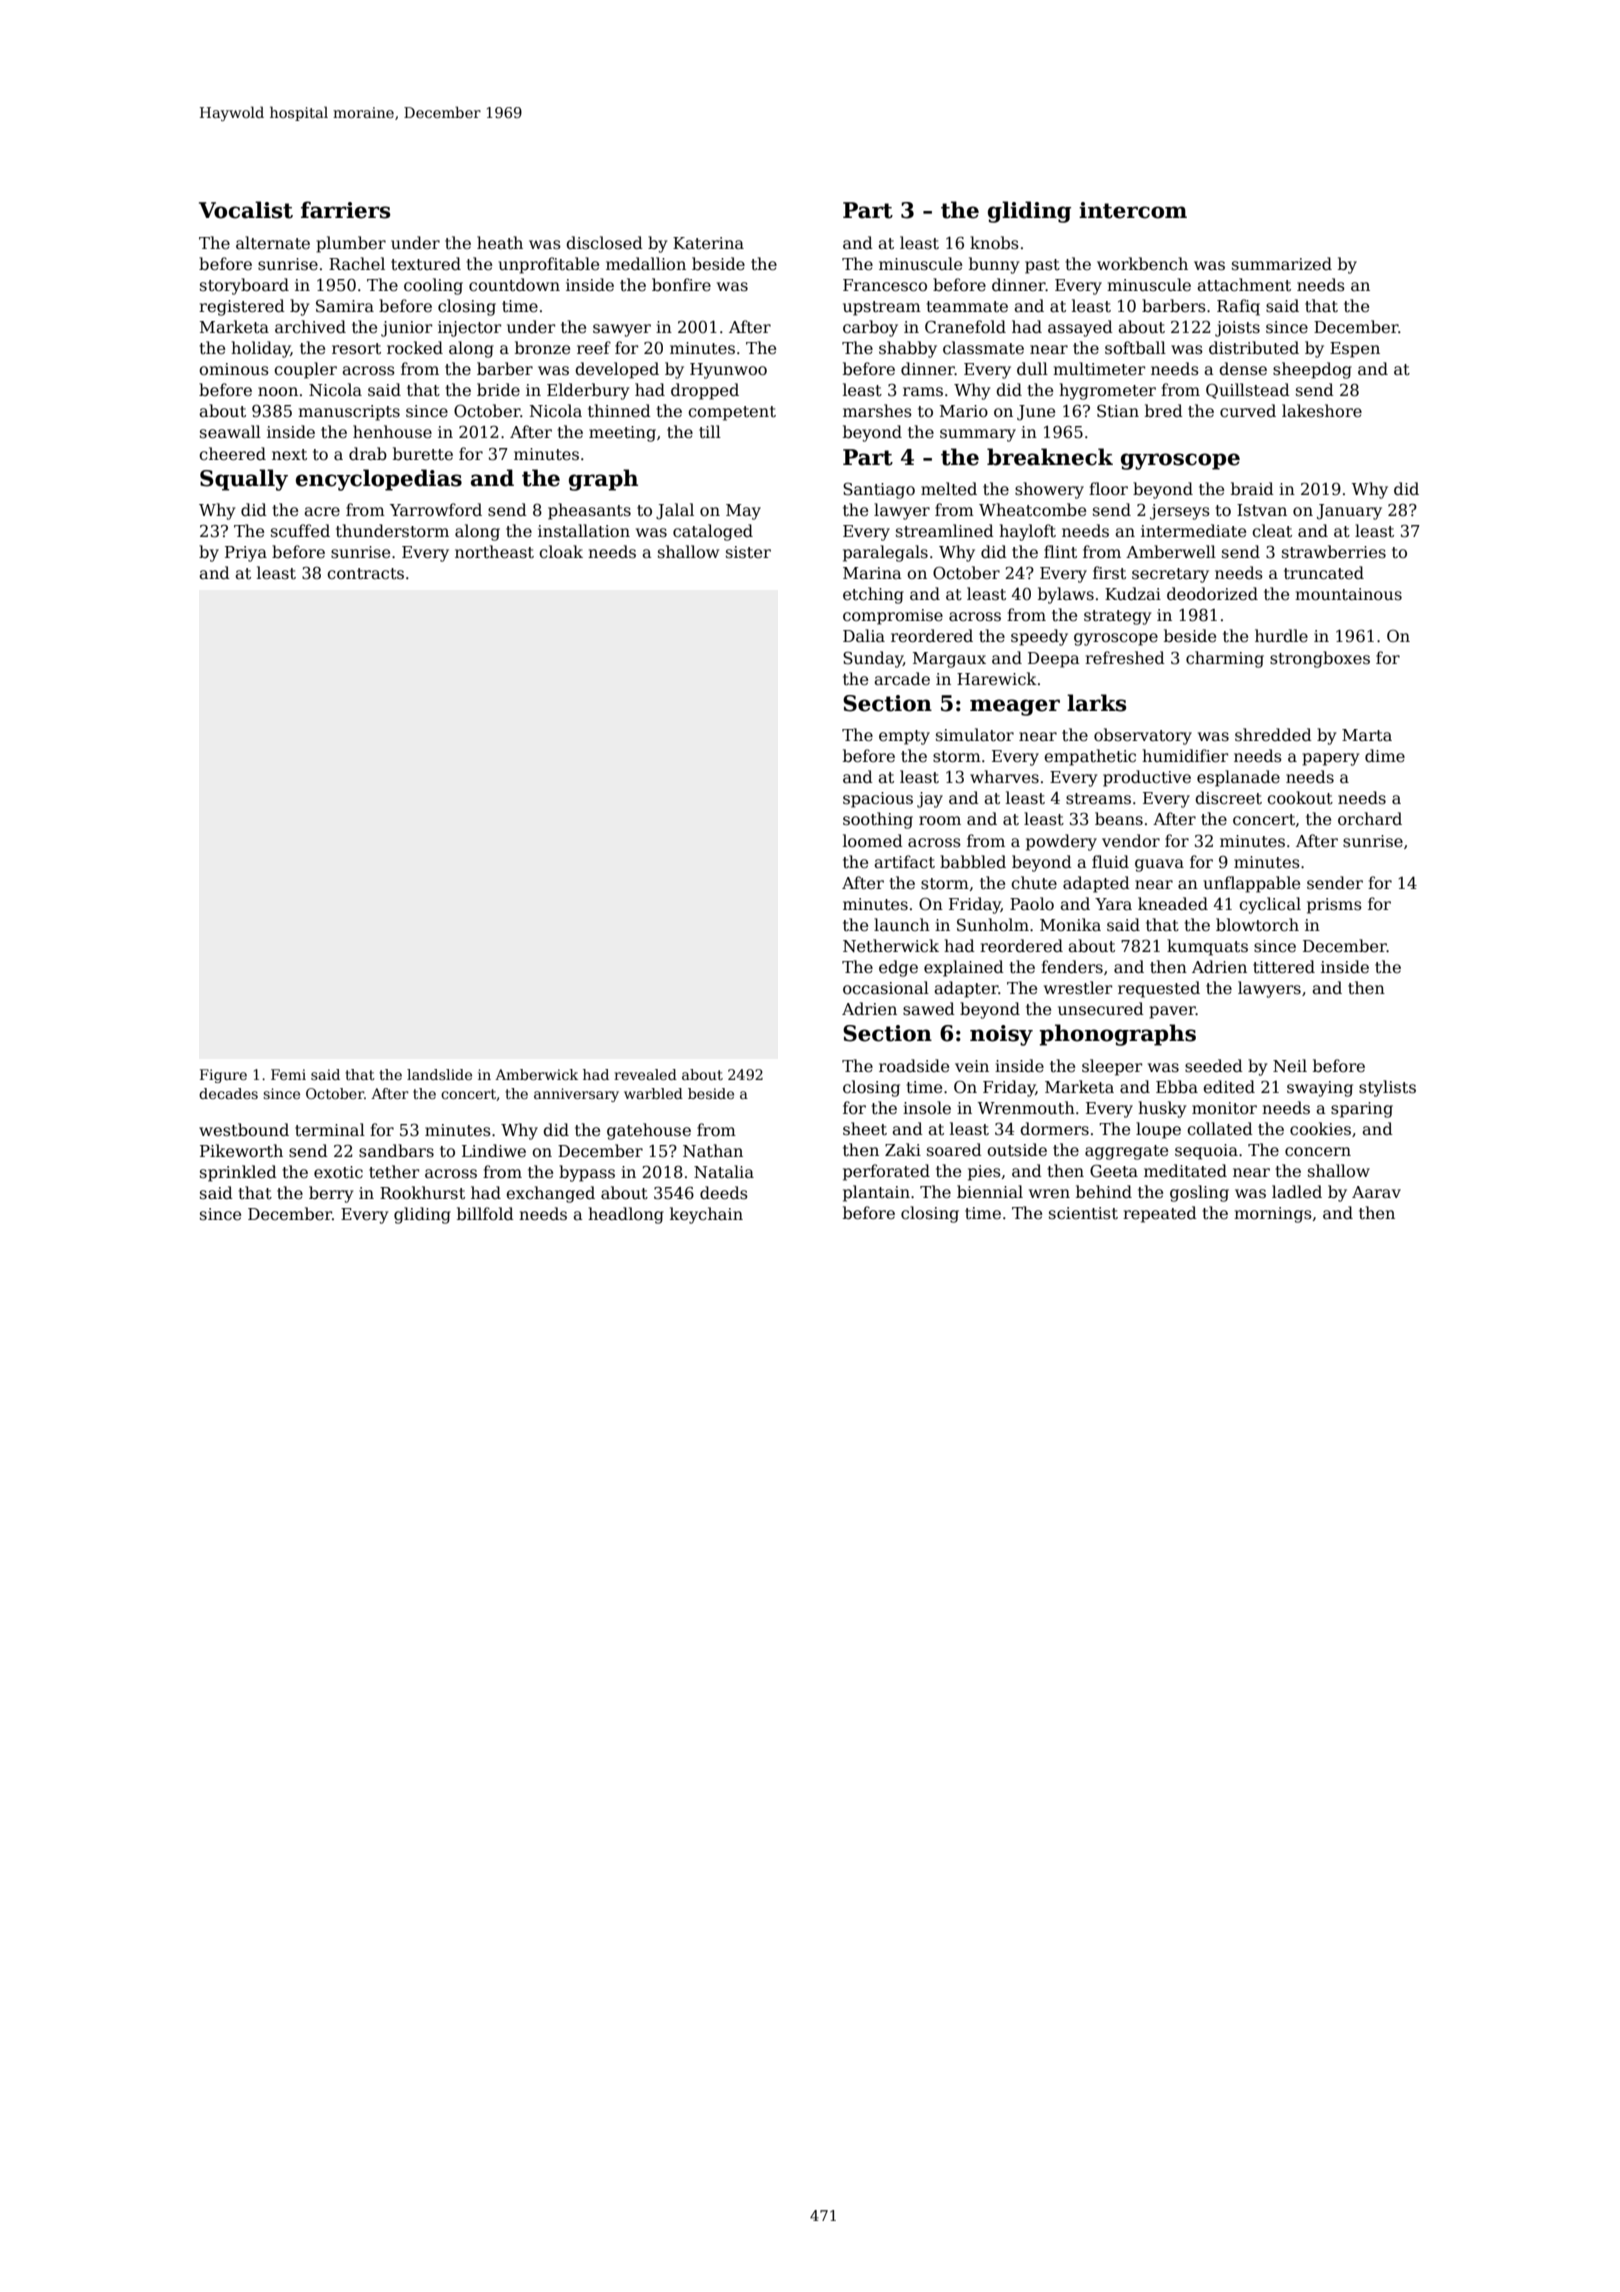 The width and height of the screenshot is (1620, 2292). What do you see at coordinates (223, 1076) in the screenshot?
I see `Figure` at bounding box center [223, 1076].
